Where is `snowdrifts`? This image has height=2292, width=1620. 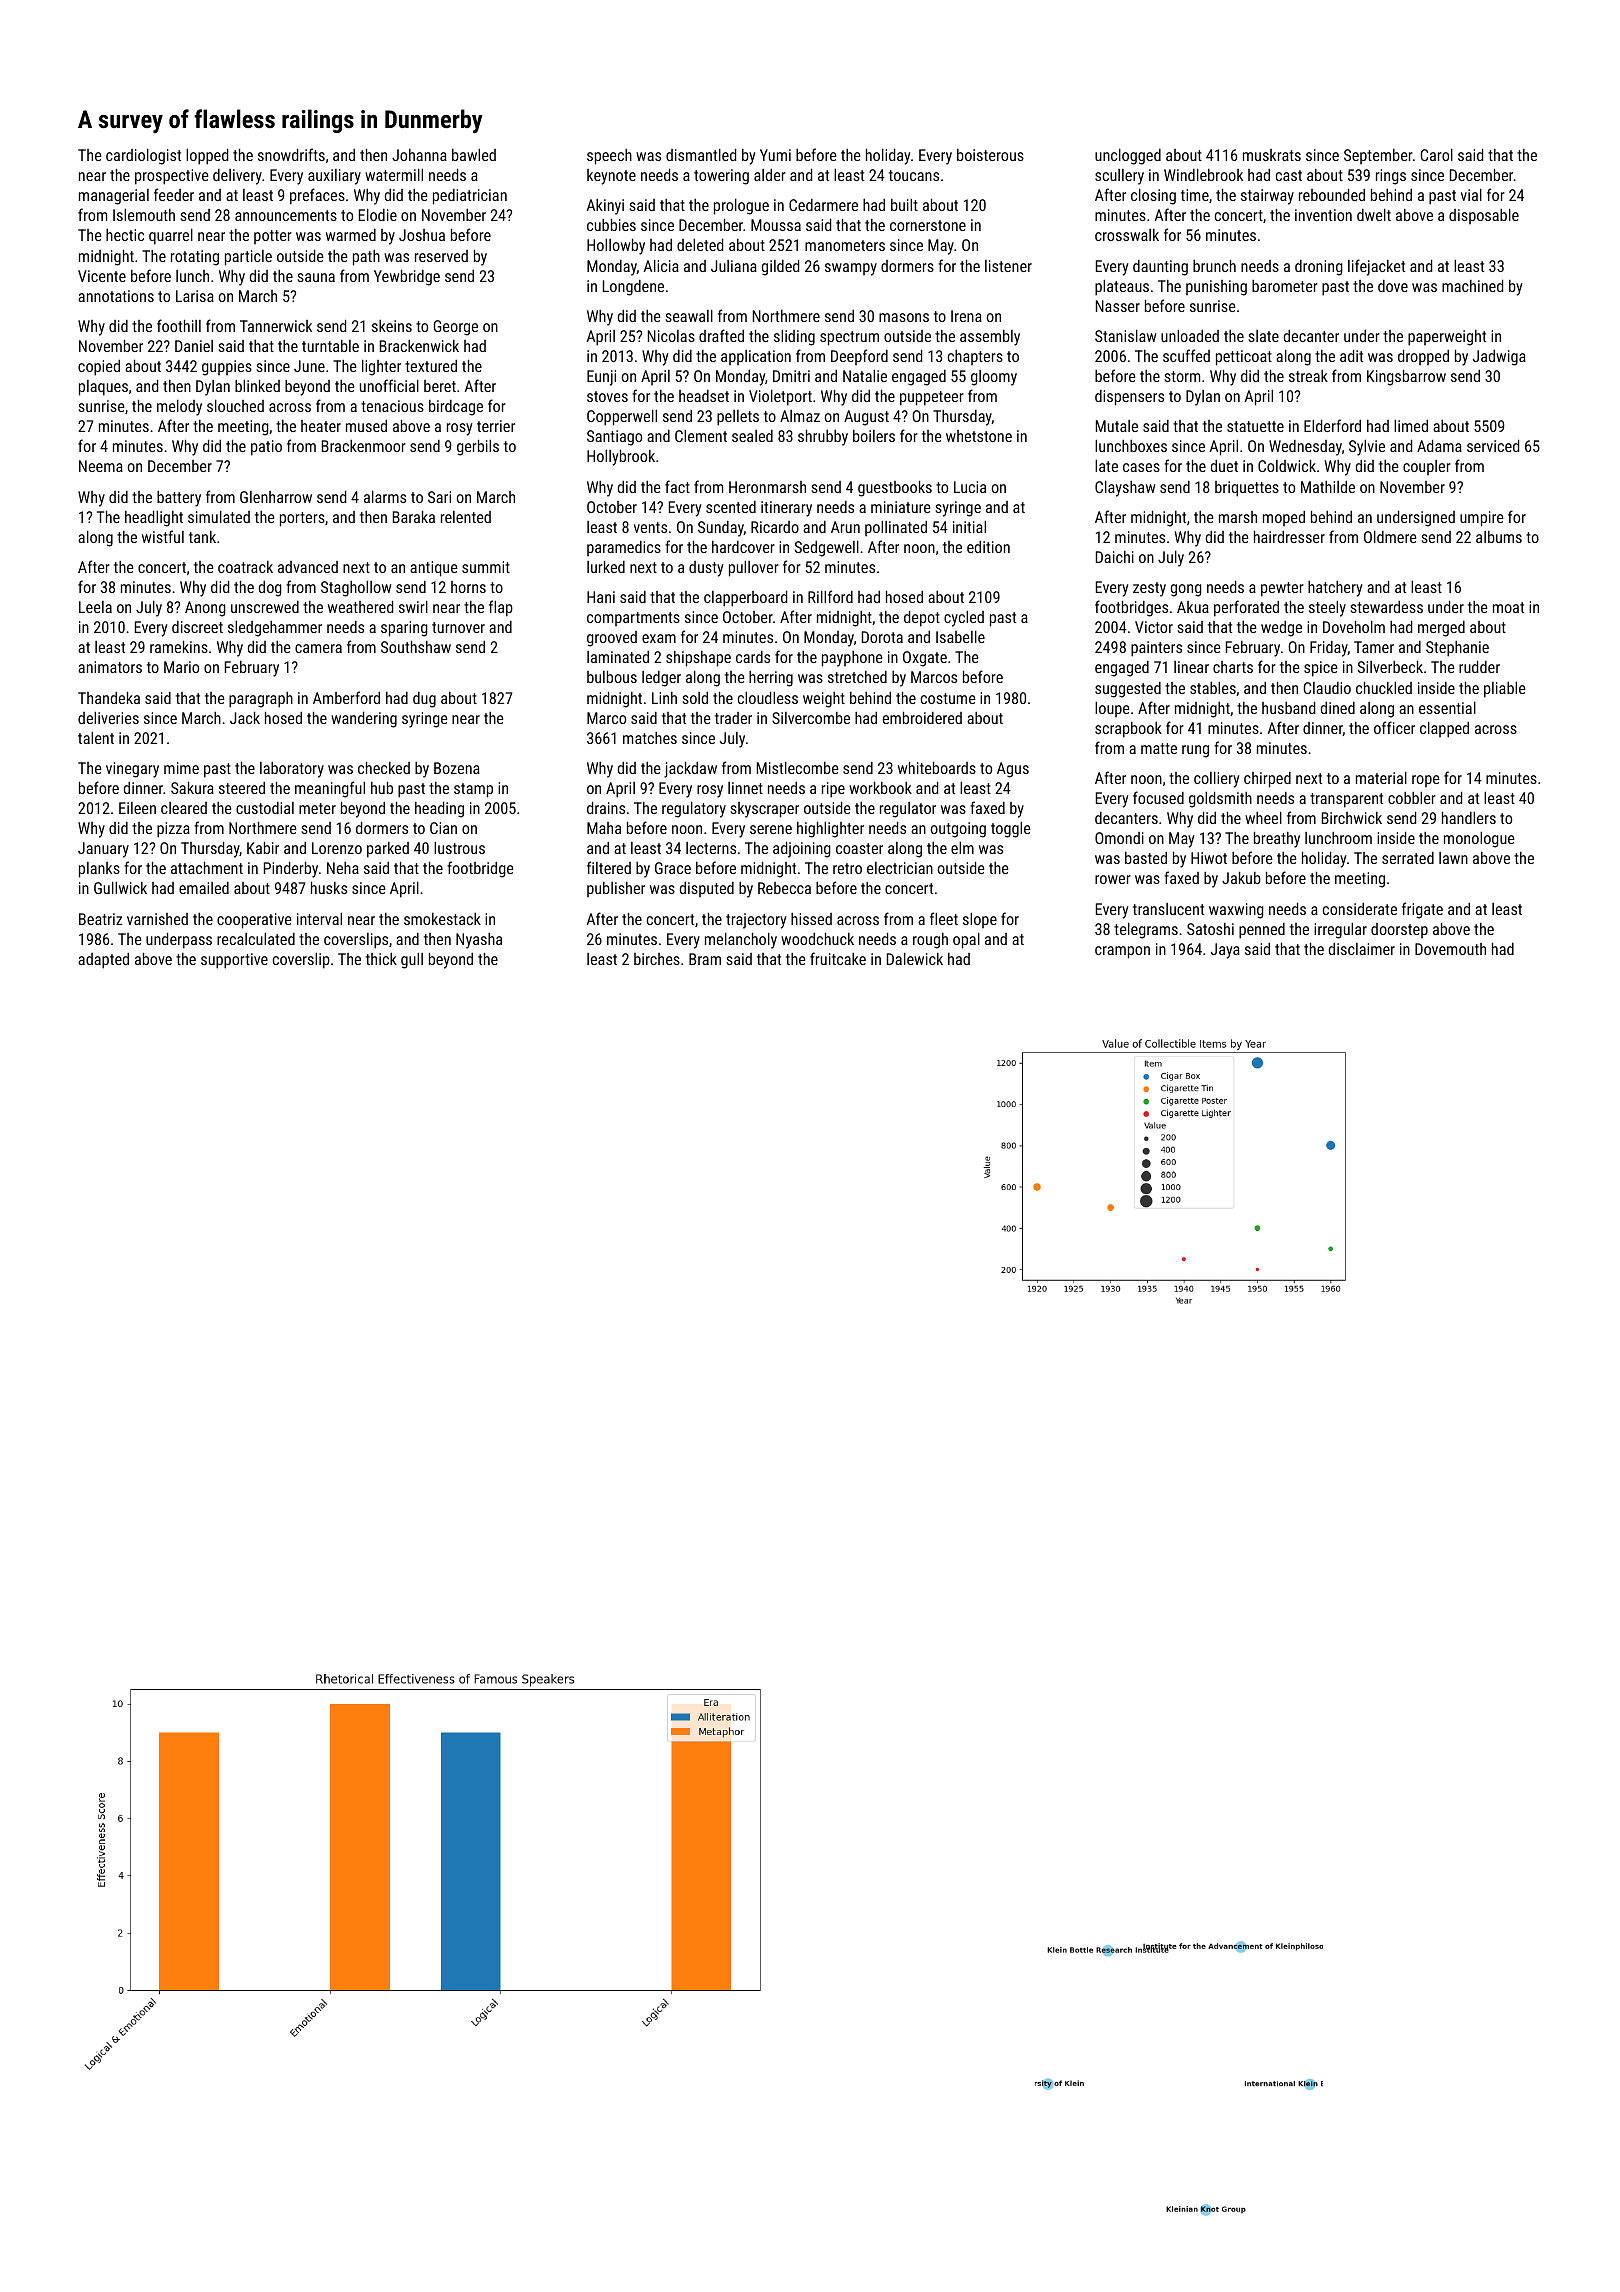 snowdrifts is located at coordinates (291, 154).
